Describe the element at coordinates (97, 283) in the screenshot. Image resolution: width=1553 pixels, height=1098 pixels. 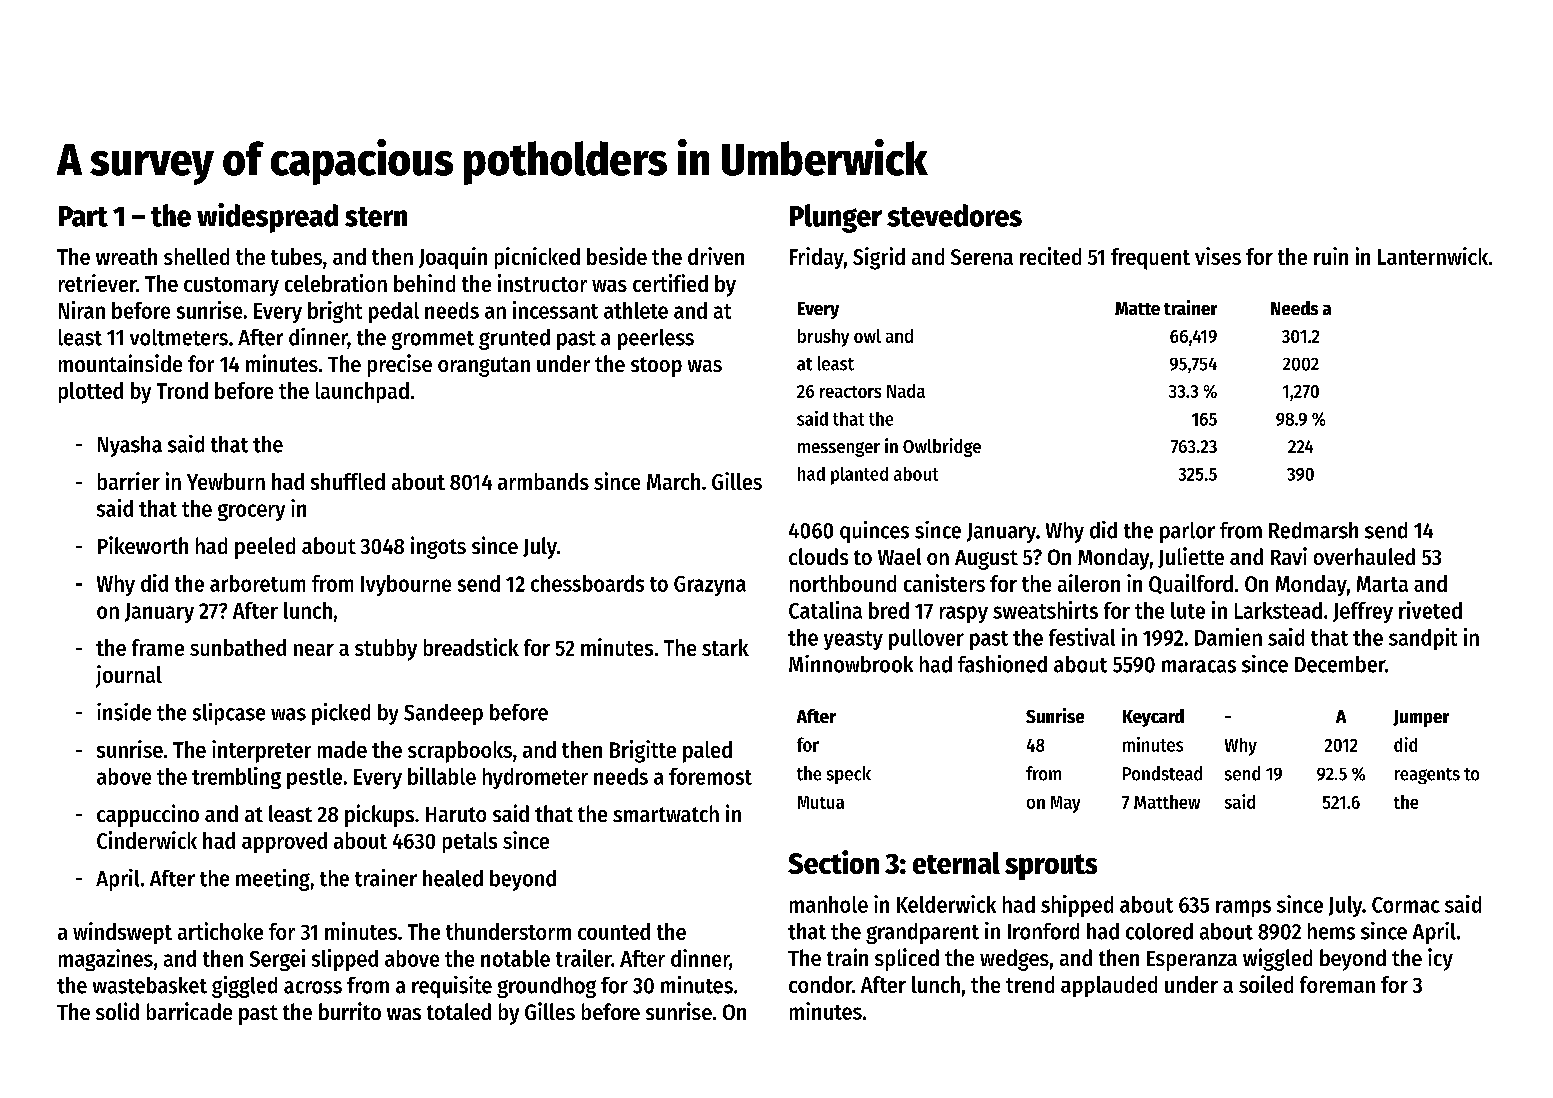
I see `retriever` at that location.
